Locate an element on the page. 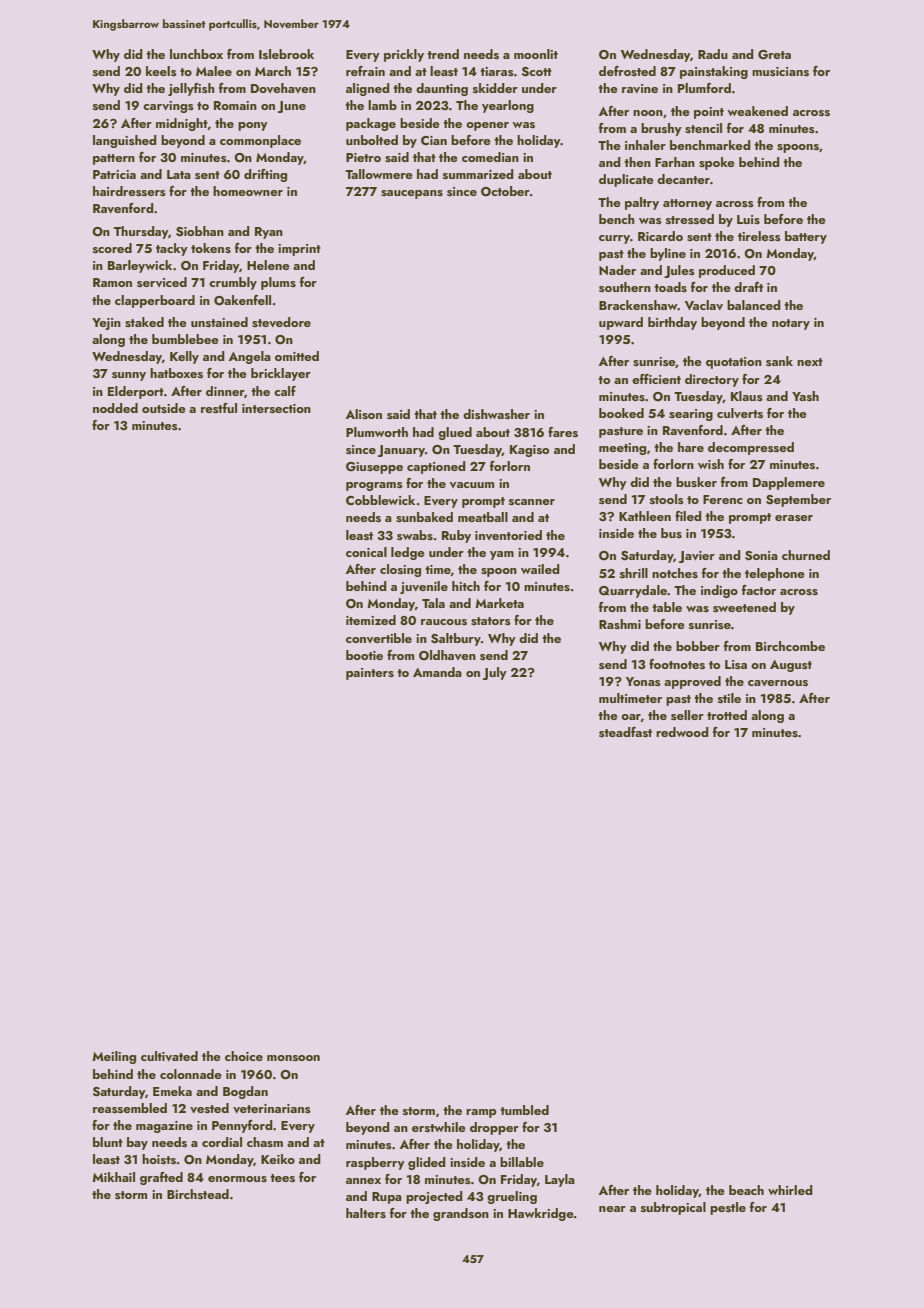 The image size is (924, 1308). redwood is located at coordinates (682, 732).
